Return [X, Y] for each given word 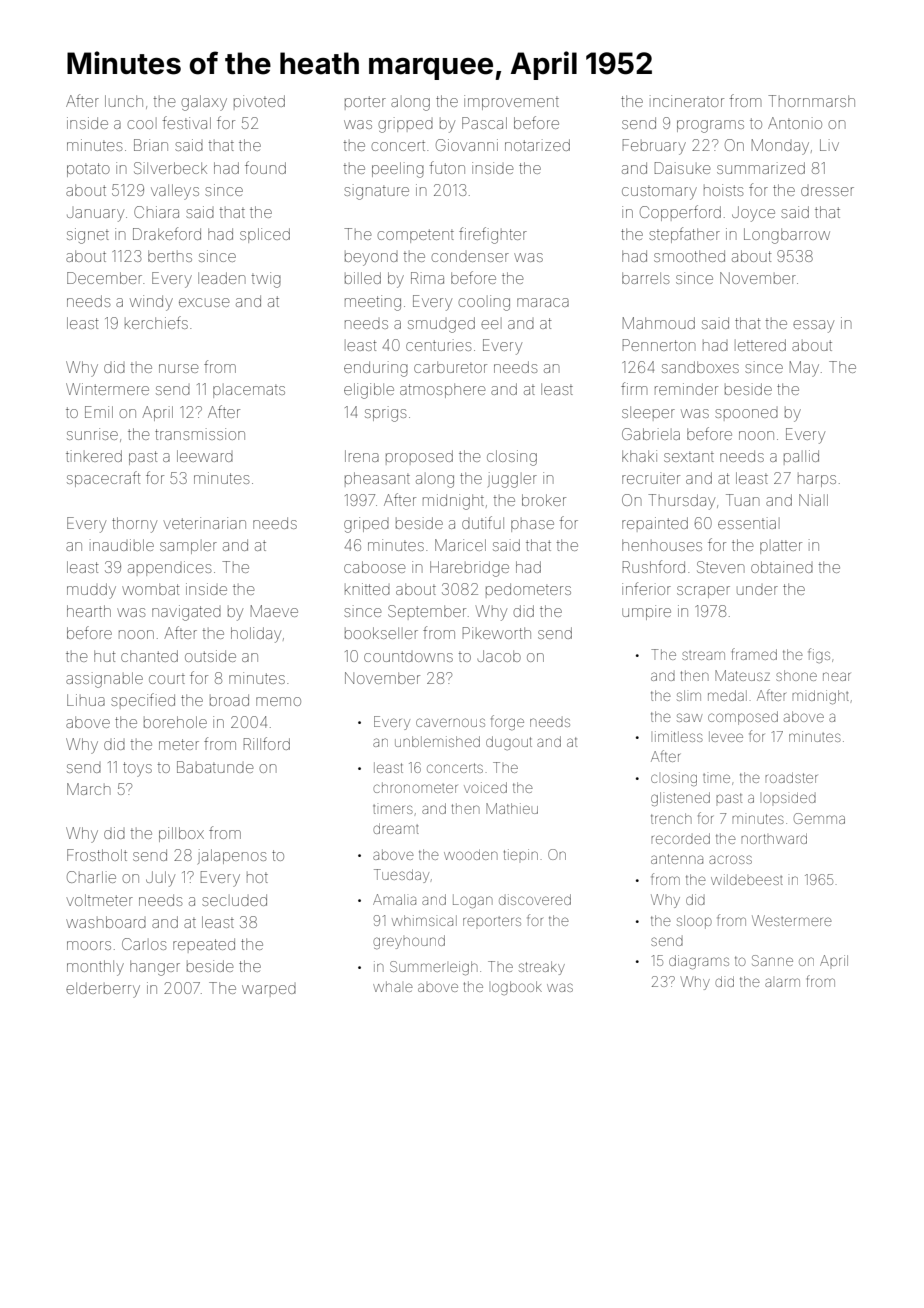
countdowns [408, 656]
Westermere [792, 920]
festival [187, 122]
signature [376, 192]
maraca [543, 302]
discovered [535, 899]
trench [671, 818]
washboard [106, 922]
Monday [780, 147]
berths [170, 256]
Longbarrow [787, 236]
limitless [679, 736]
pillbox [181, 834]
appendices [169, 568]
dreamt [396, 828]
